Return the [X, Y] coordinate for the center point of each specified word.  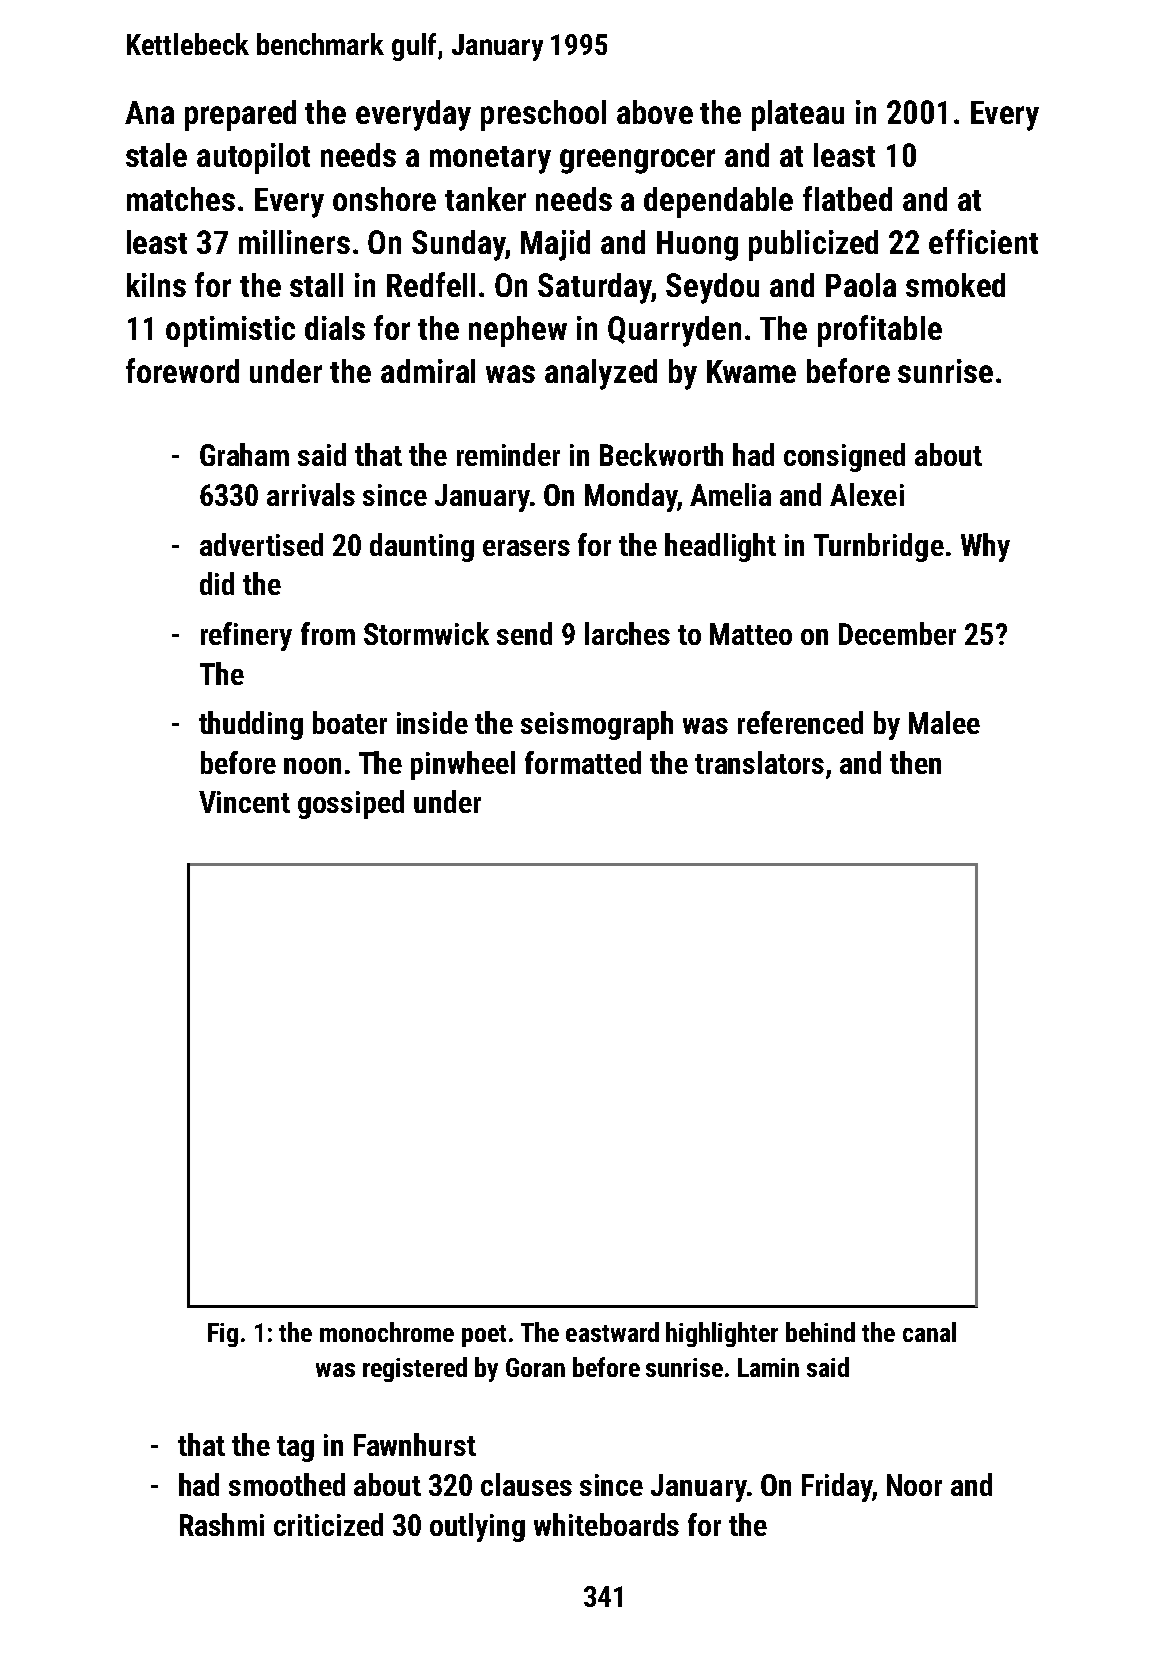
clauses [526, 1484]
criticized [328, 1524]
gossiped [351, 804]
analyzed [601, 374]
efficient [983, 241]
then [915, 762]
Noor [914, 1485]
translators [759, 762]
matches [181, 199]
